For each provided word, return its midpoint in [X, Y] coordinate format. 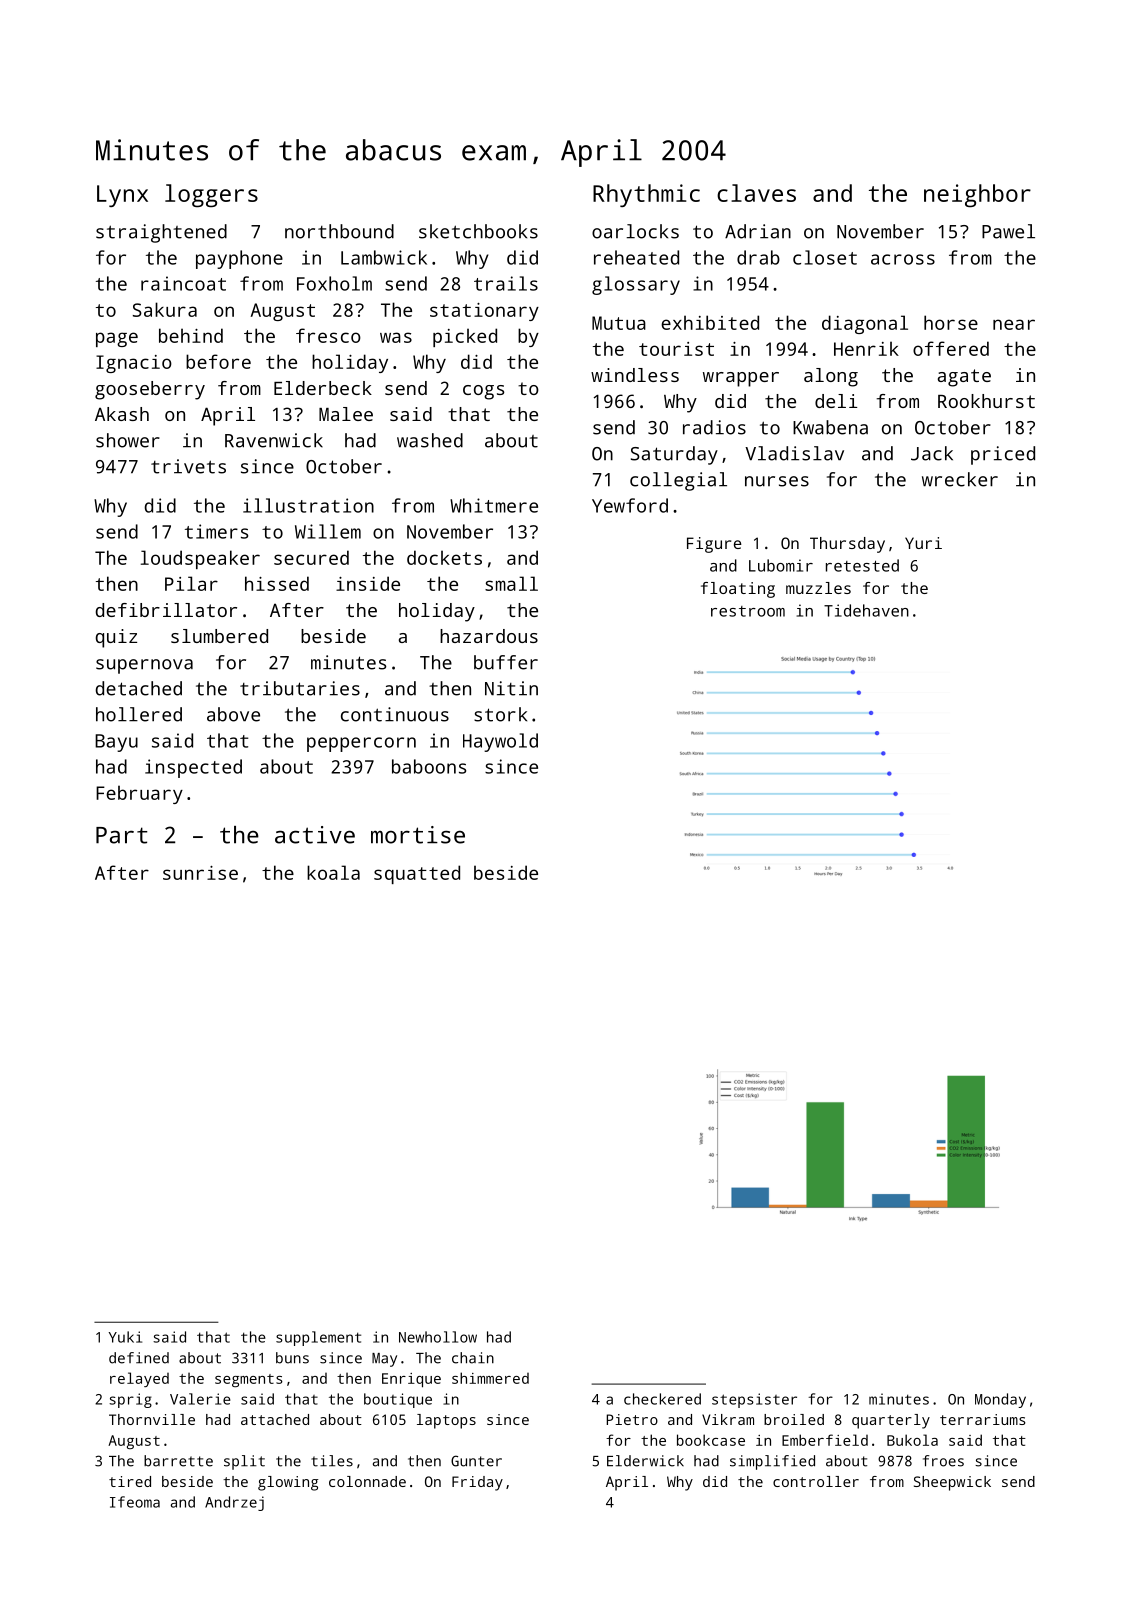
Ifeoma [135, 1502]
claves [756, 193]
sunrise [200, 873]
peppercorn [361, 744]
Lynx [122, 196]
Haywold [500, 742]
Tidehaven [866, 610]
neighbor [977, 195]
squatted [417, 874]
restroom [748, 611]
